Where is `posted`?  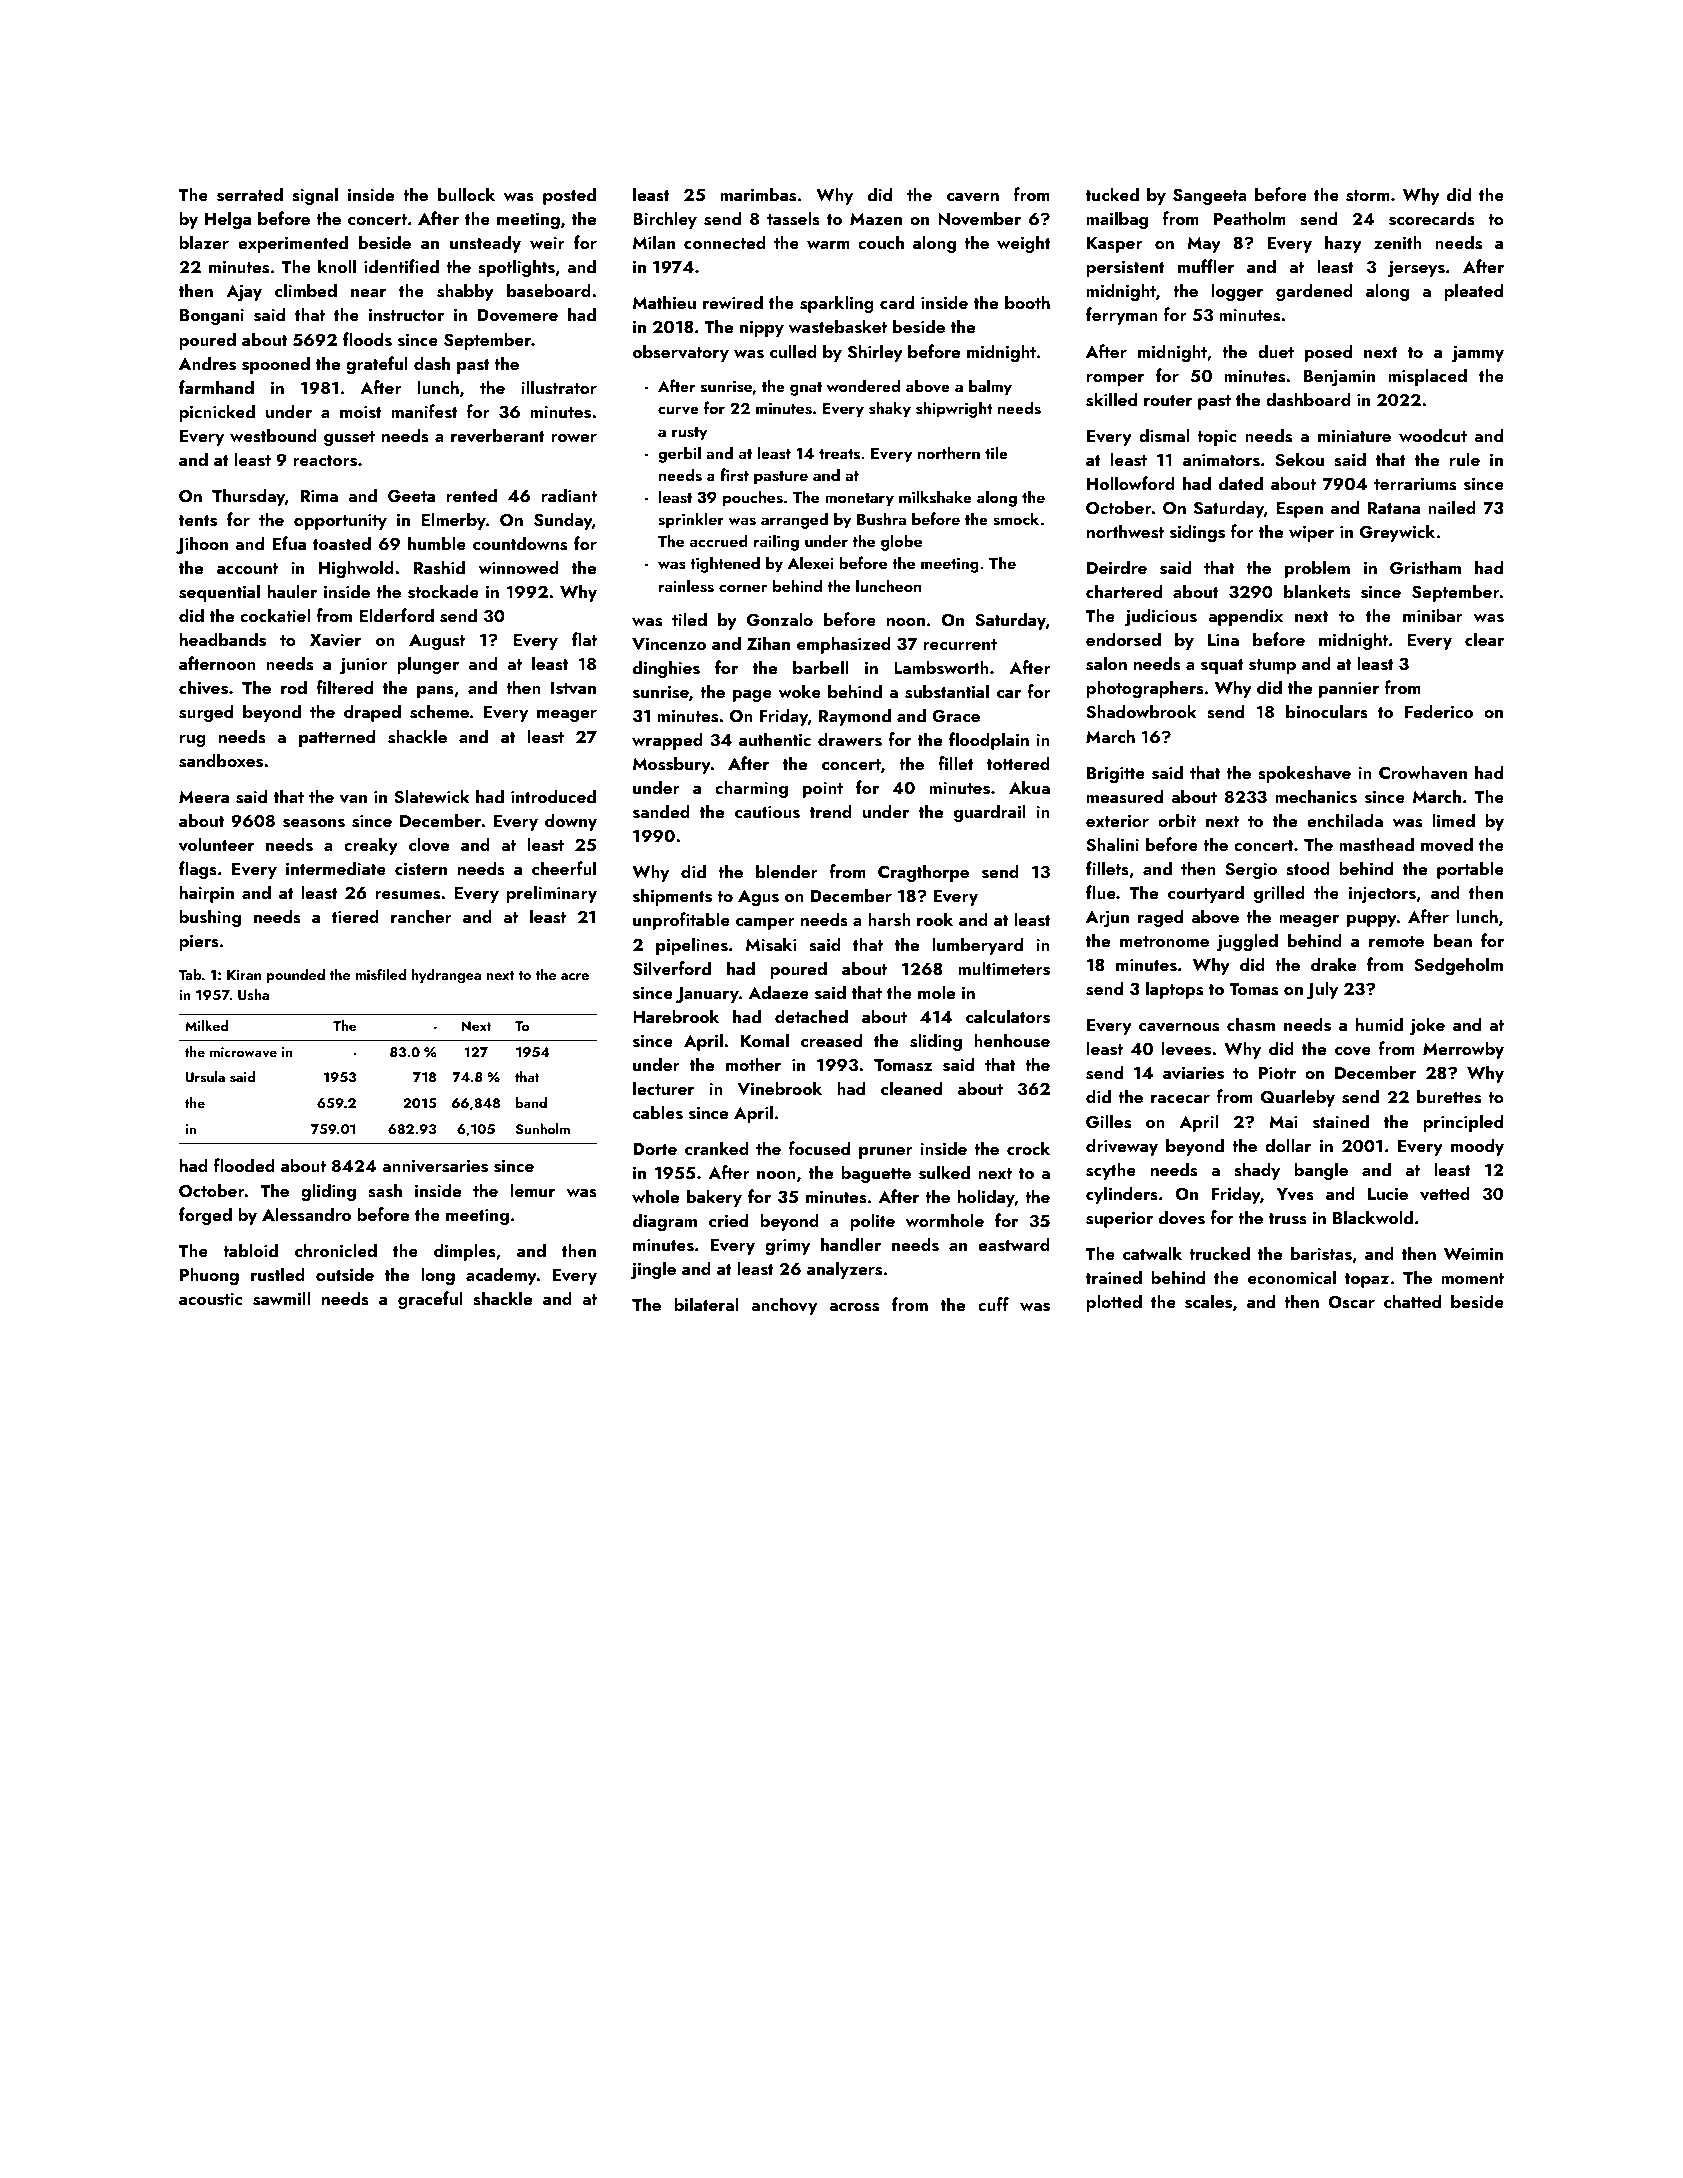 posted is located at coordinates (569, 196).
